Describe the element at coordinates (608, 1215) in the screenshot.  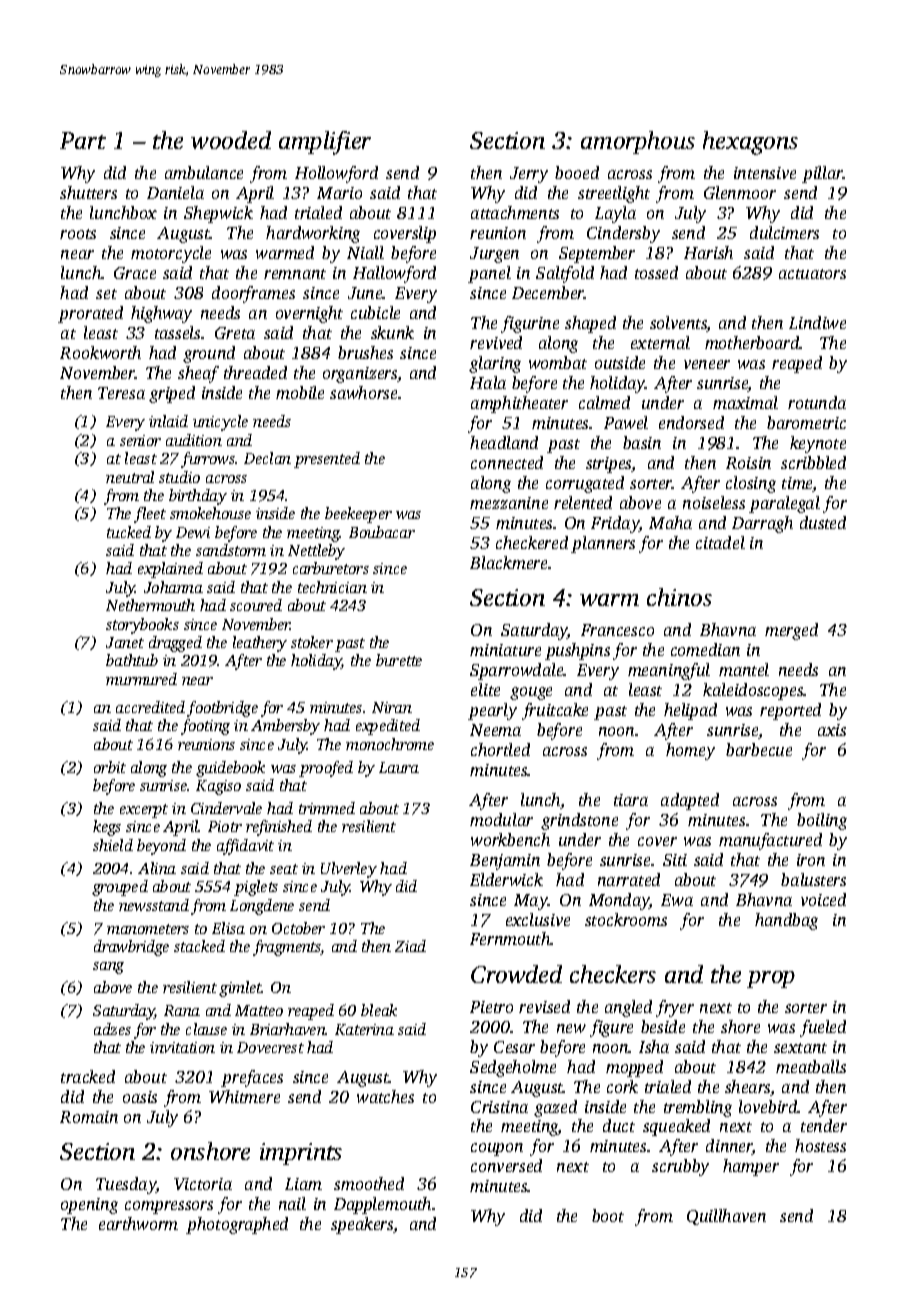
I see `boot` at that location.
